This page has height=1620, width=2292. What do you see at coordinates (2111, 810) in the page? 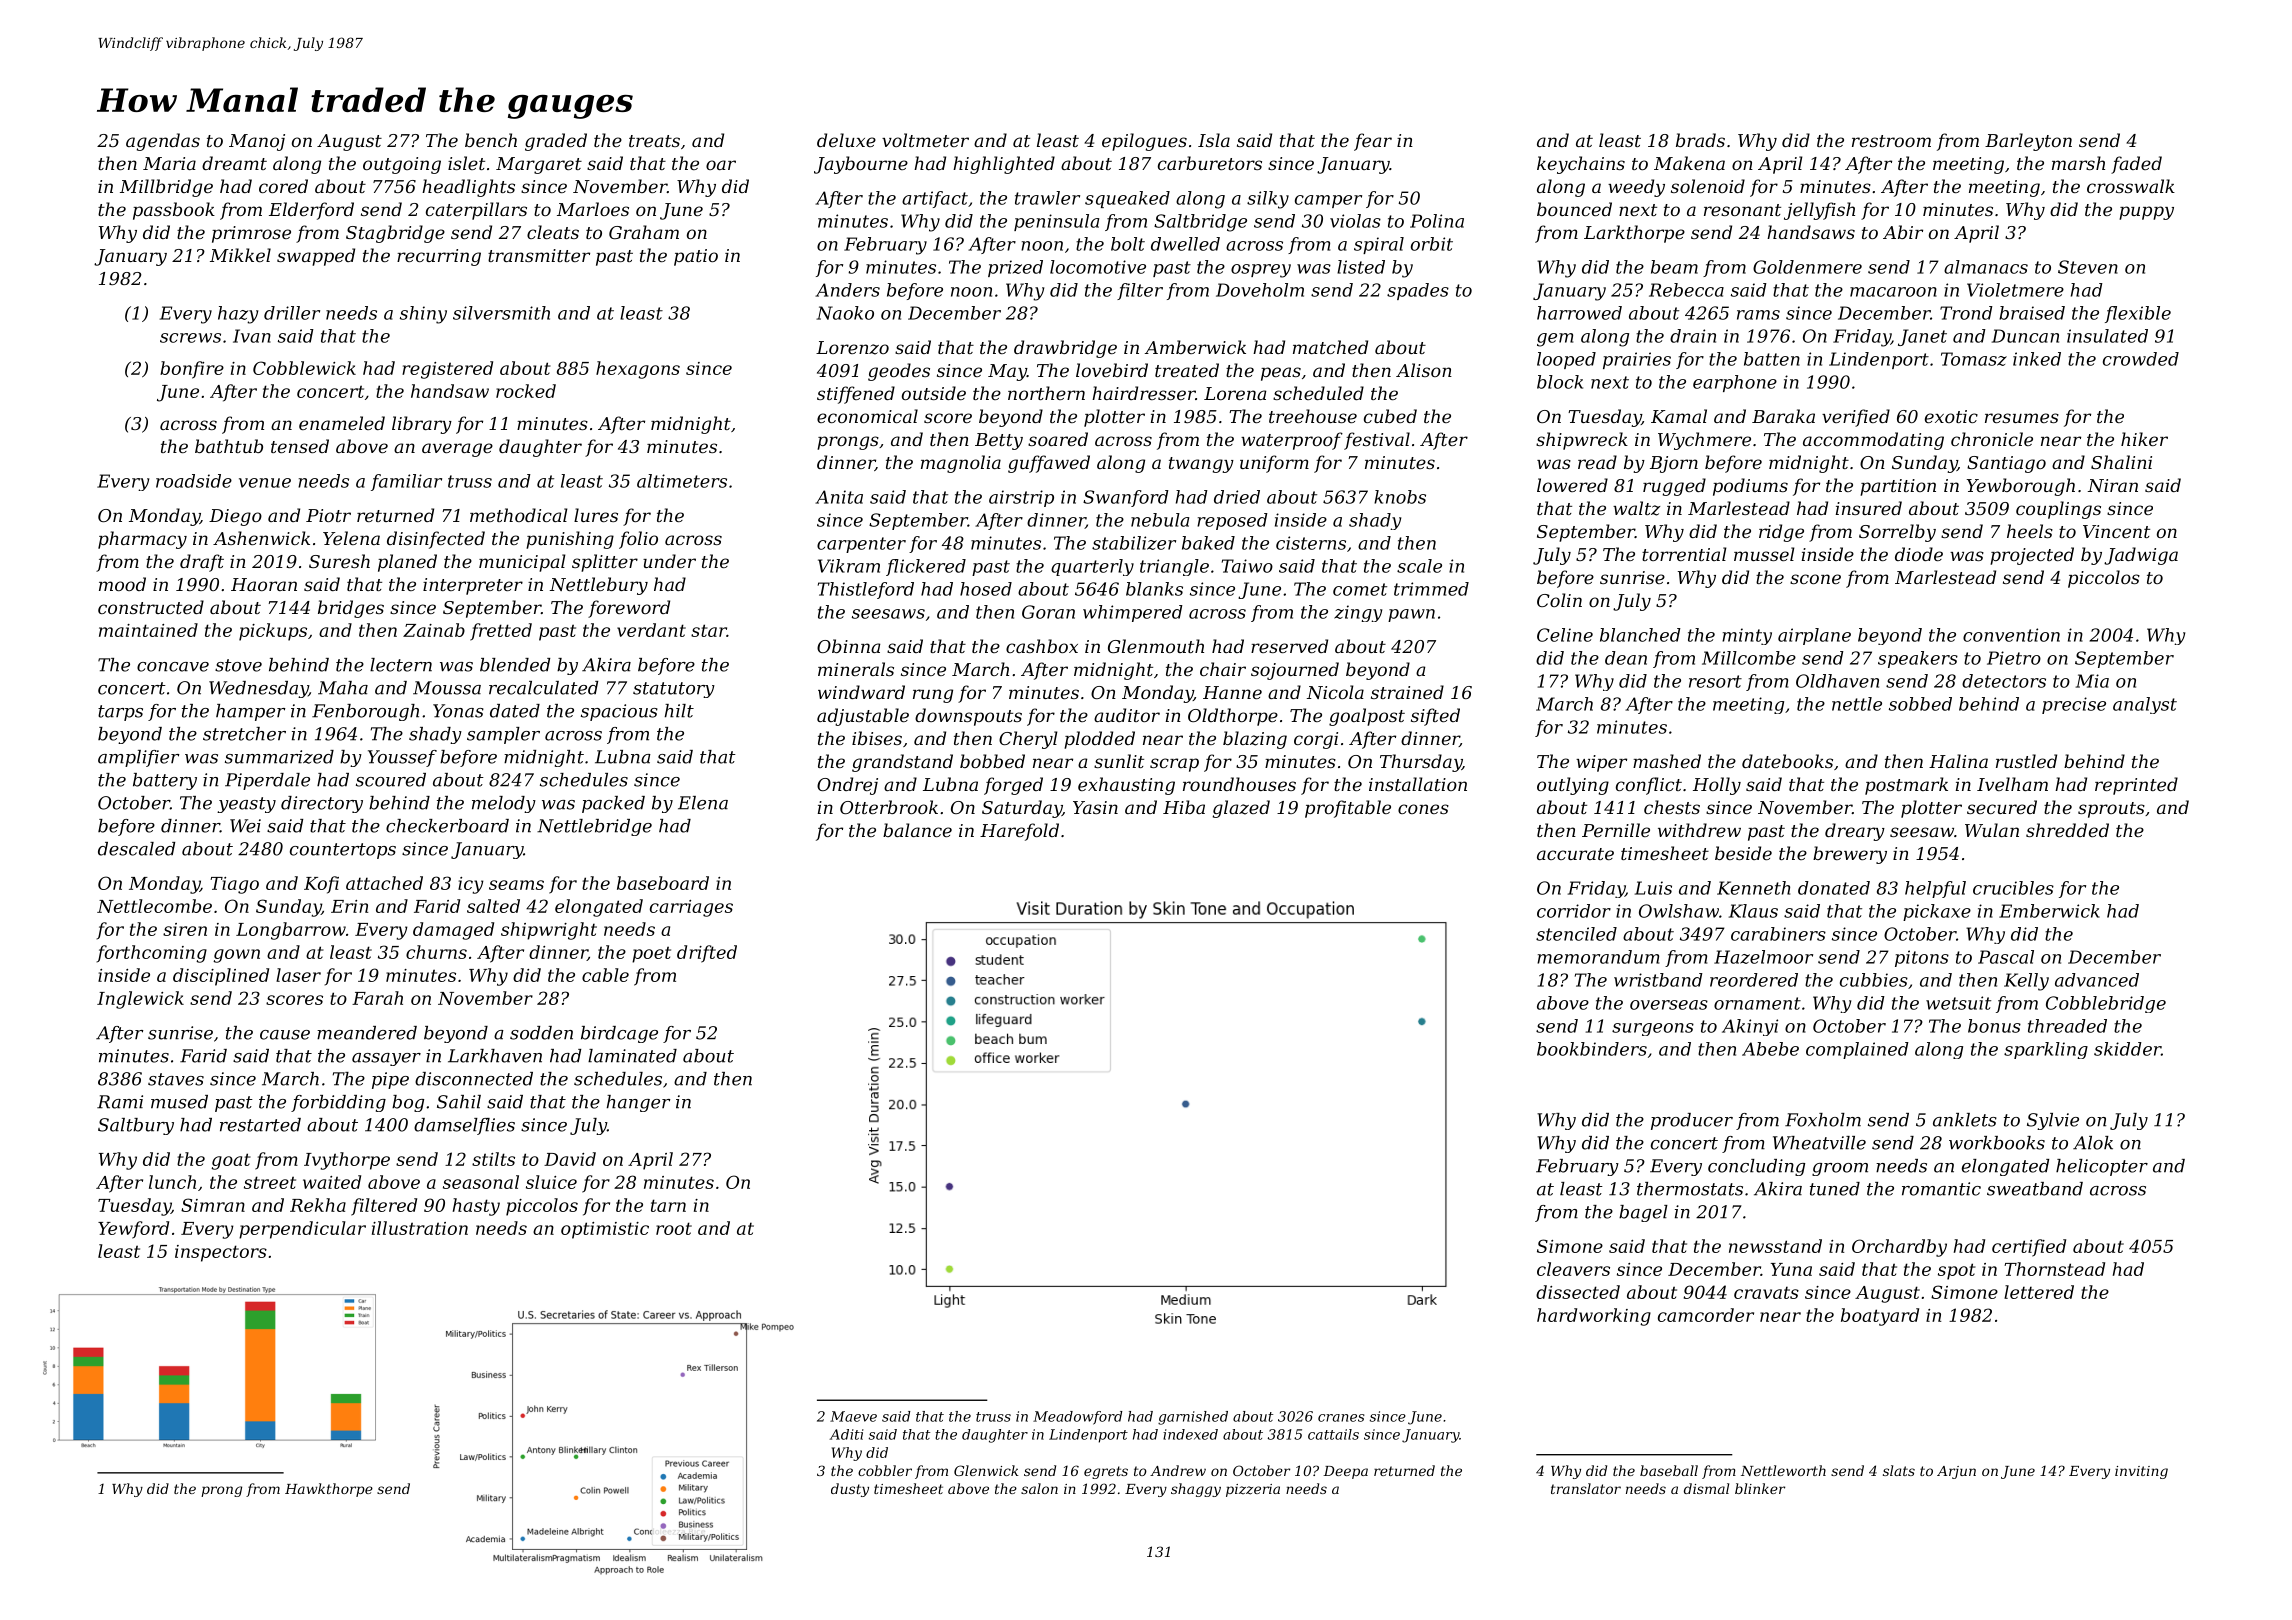
I see `sprouts` at bounding box center [2111, 810].
